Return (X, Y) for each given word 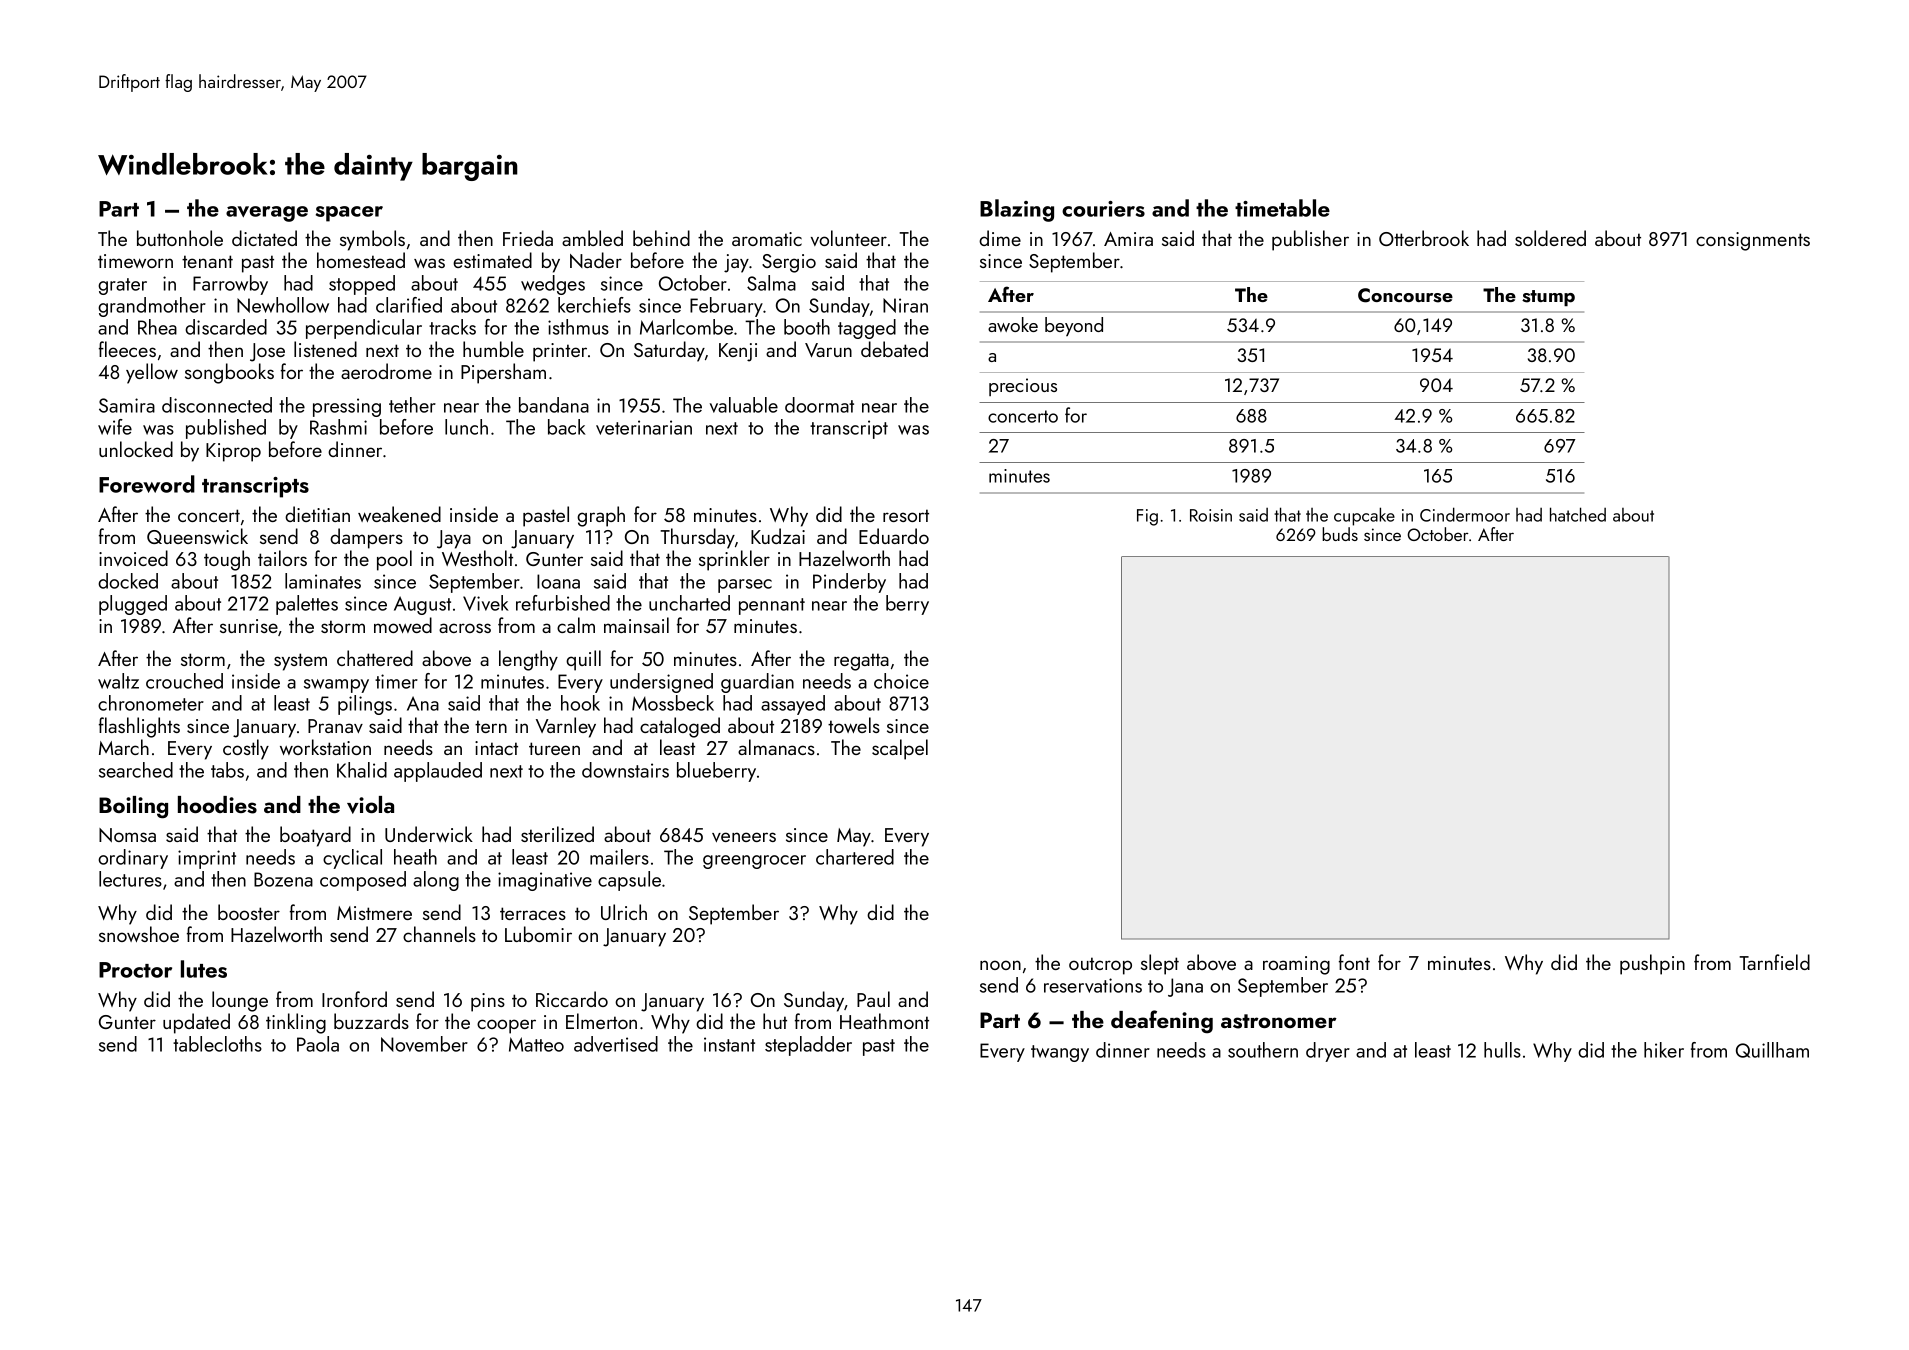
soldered (1550, 238)
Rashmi (338, 427)
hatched (1578, 514)
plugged (133, 605)
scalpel (900, 749)
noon (1000, 965)
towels (854, 725)
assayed (793, 705)
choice (901, 681)
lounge (240, 1001)
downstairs (625, 770)
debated (894, 349)
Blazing (1017, 210)
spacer (349, 214)
